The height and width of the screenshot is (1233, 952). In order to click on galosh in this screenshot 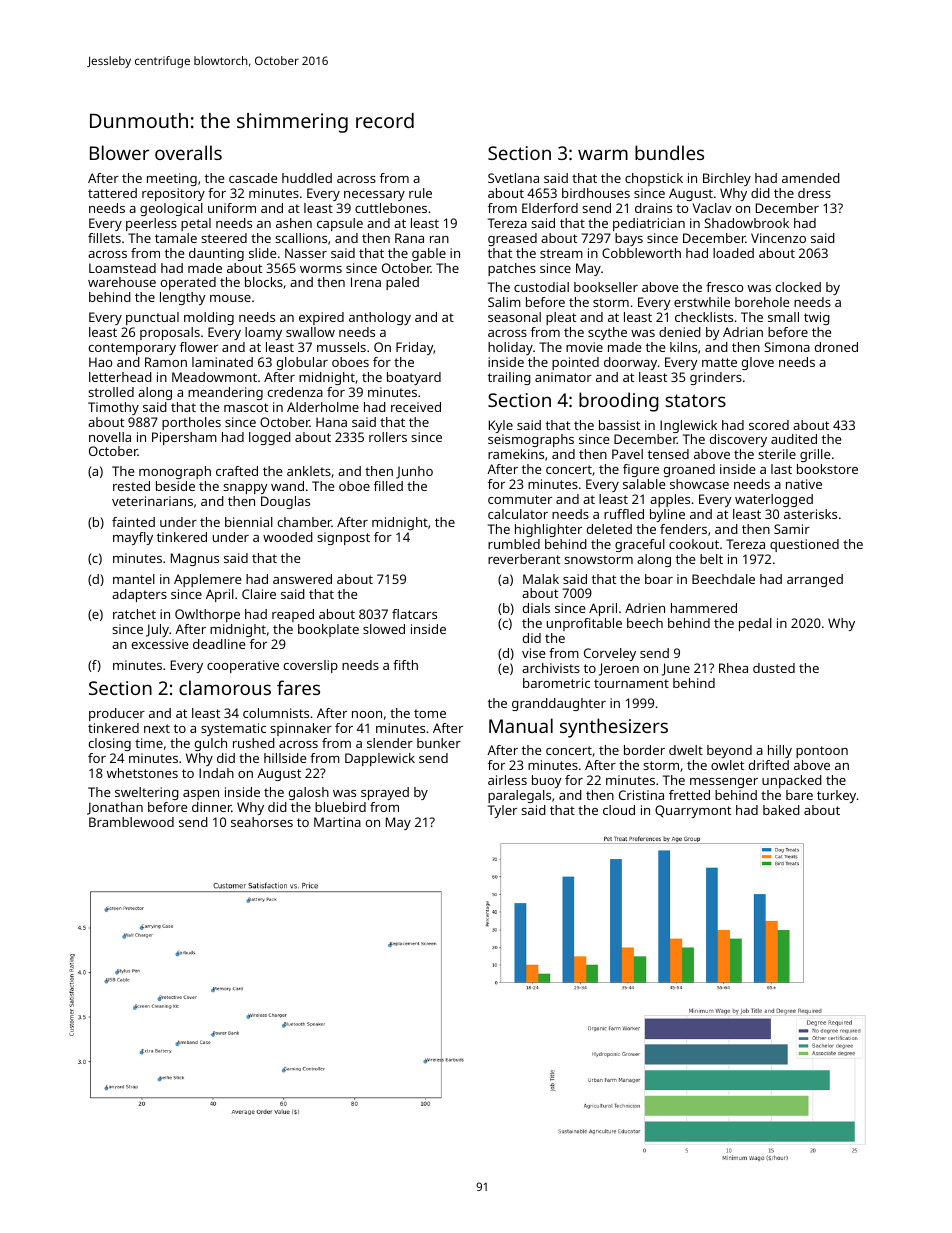, I will do `click(309, 793)`.
